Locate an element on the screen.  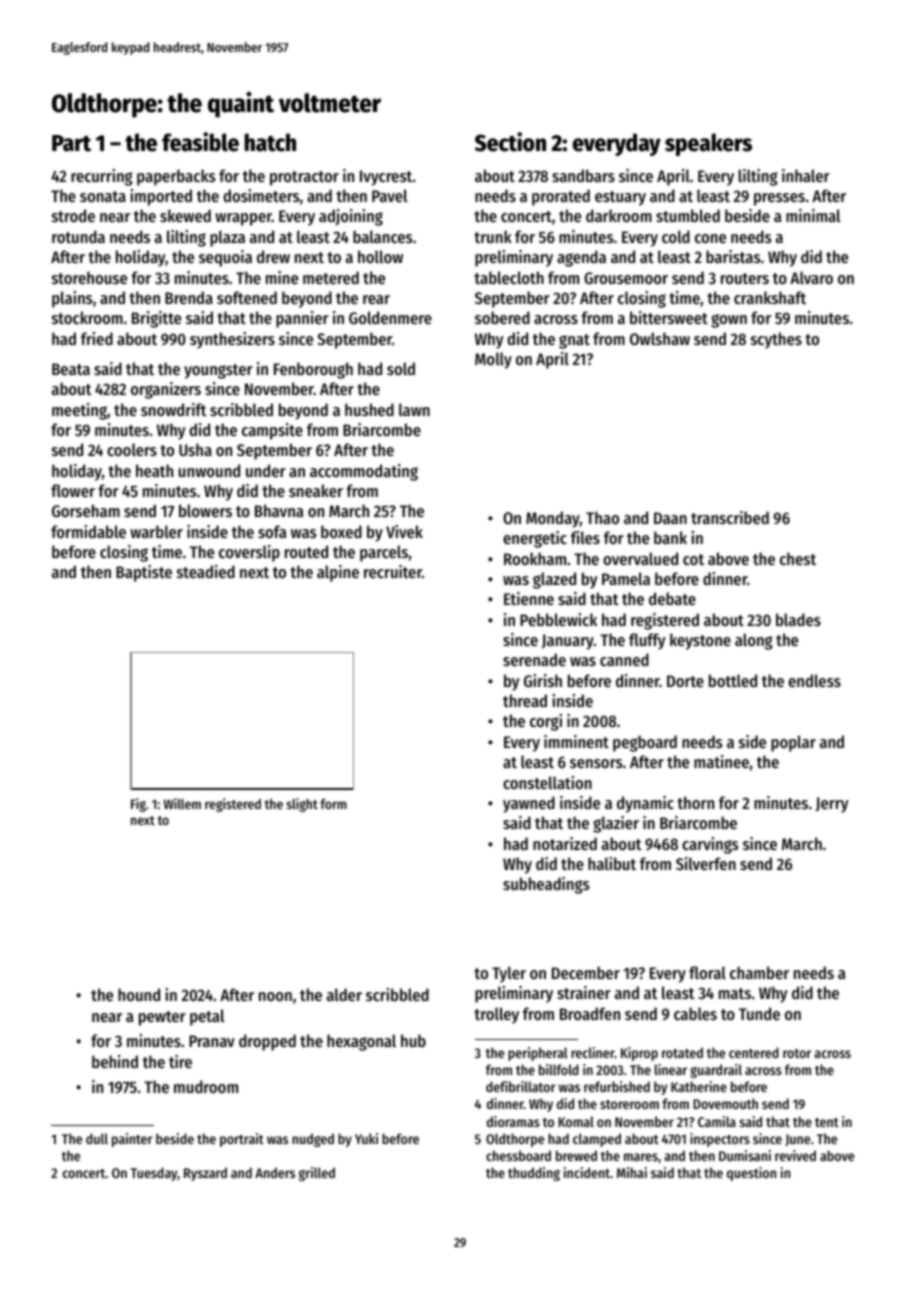
storehouse is located at coordinates (89, 277).
